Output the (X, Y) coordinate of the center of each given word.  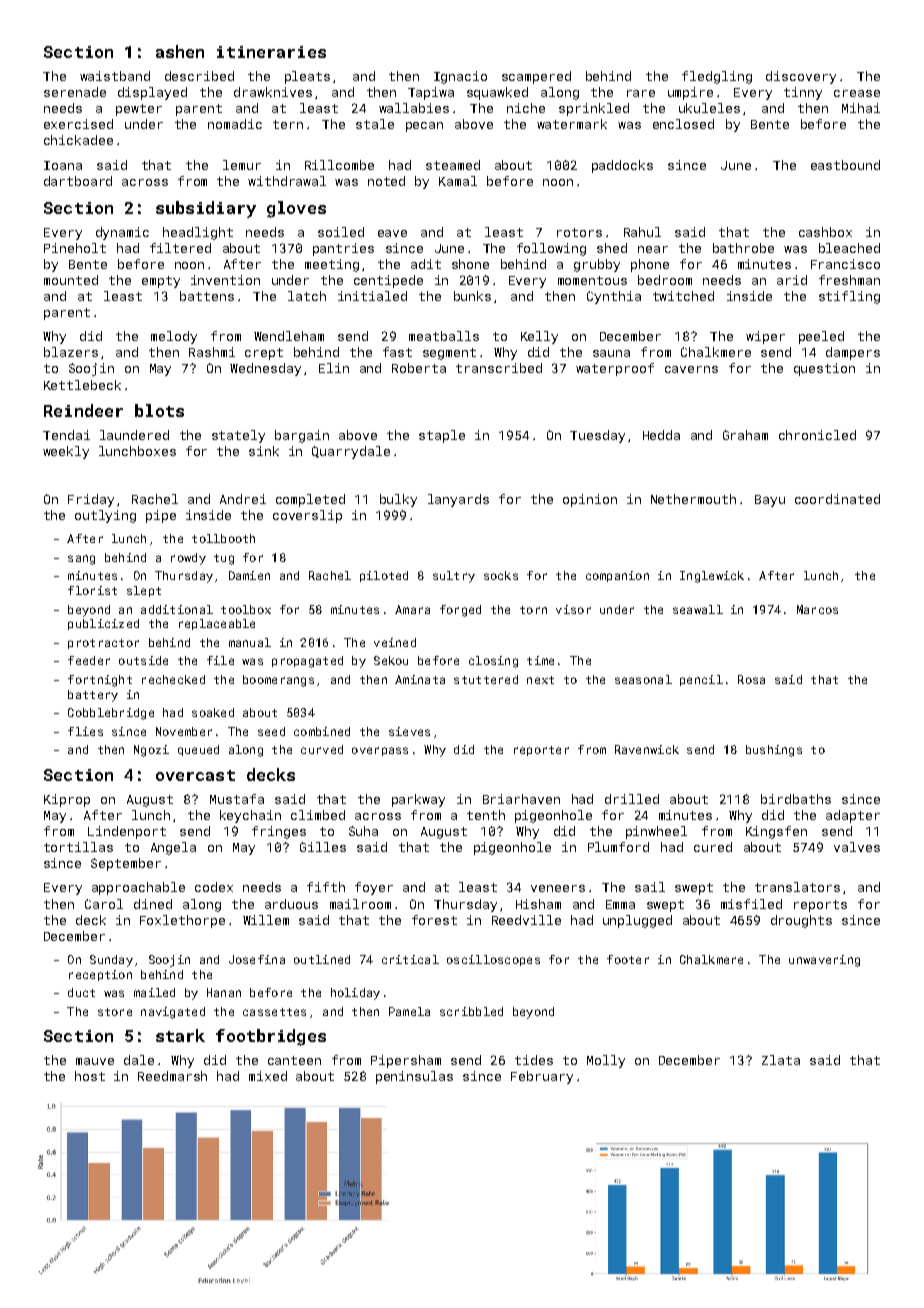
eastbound (845, 165)
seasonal (643, 679)
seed (271, 731)
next (540, 680)
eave (392, 233)
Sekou (391, 660)
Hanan (224, 992)
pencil (701, 680)
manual (250, 642)
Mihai (861, 108)
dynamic (122, 233)
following (551, 249)
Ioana (63, 165)
